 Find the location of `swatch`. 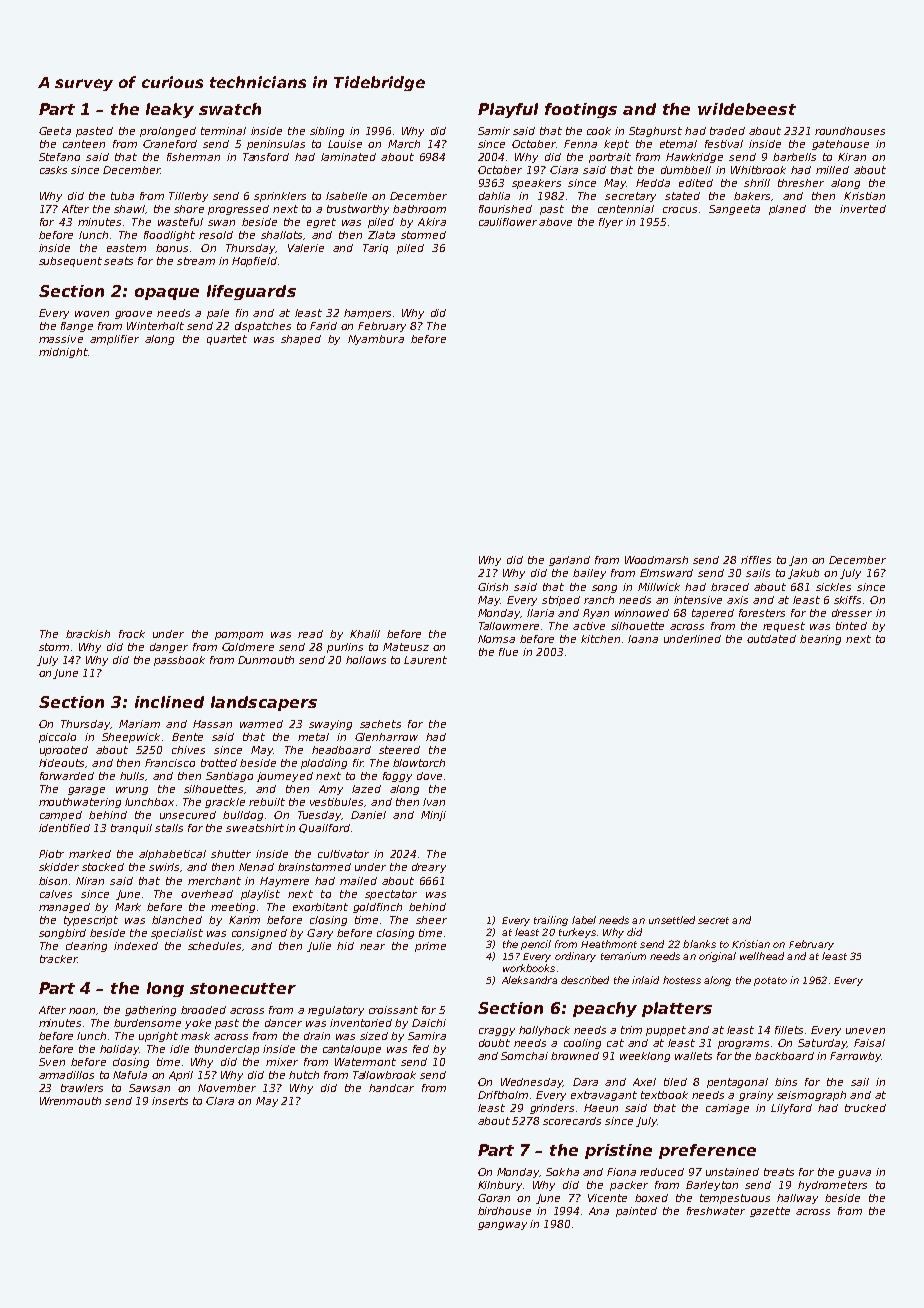

swatch is located at coordinates (230, 109).
